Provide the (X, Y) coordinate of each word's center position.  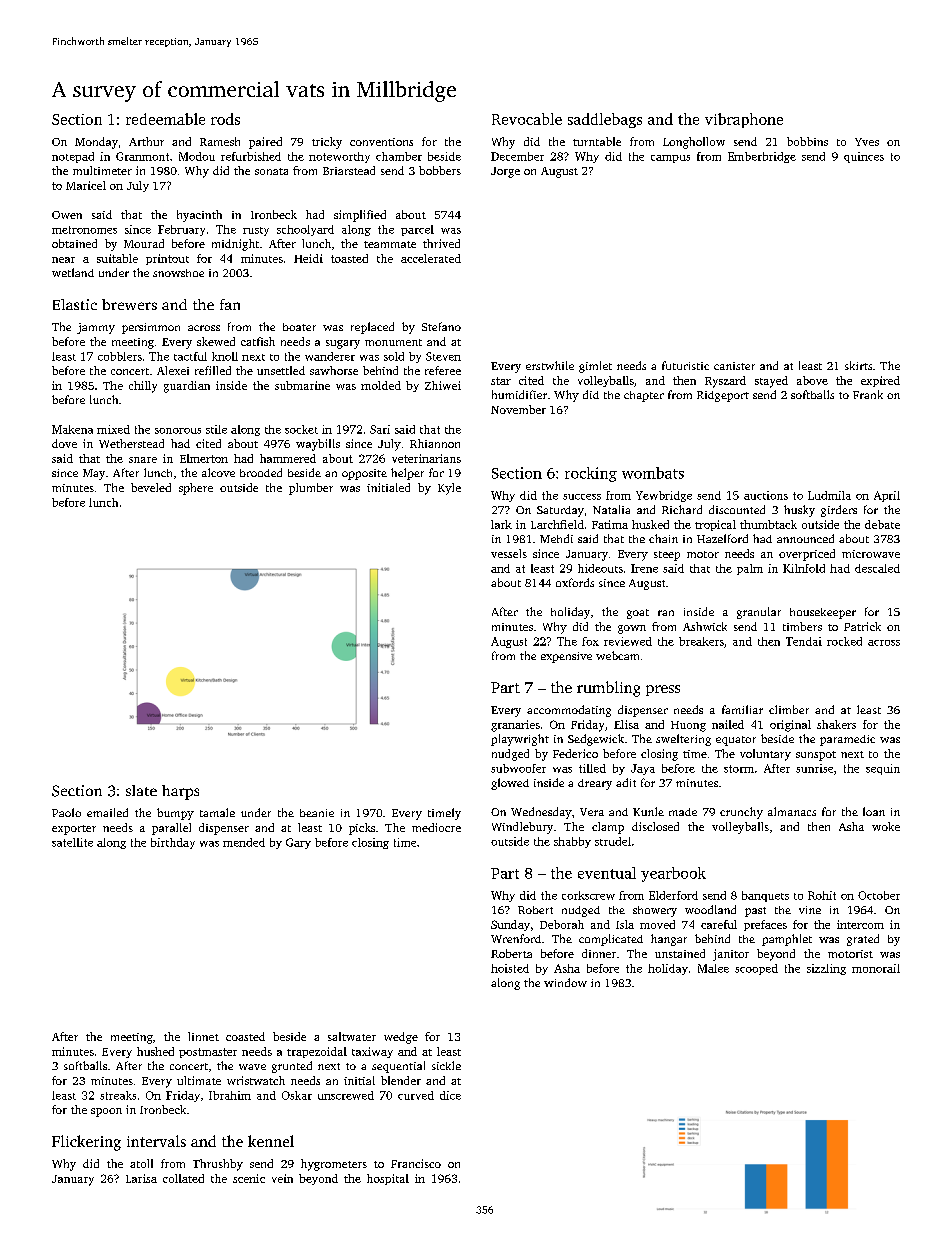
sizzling (826, 969)
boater (299, 327)
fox (590, 641)
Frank (868, 394)
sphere (196, 489)
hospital (388, 1179)
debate (882, 524)
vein (282, 1178)
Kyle (449, 489)
